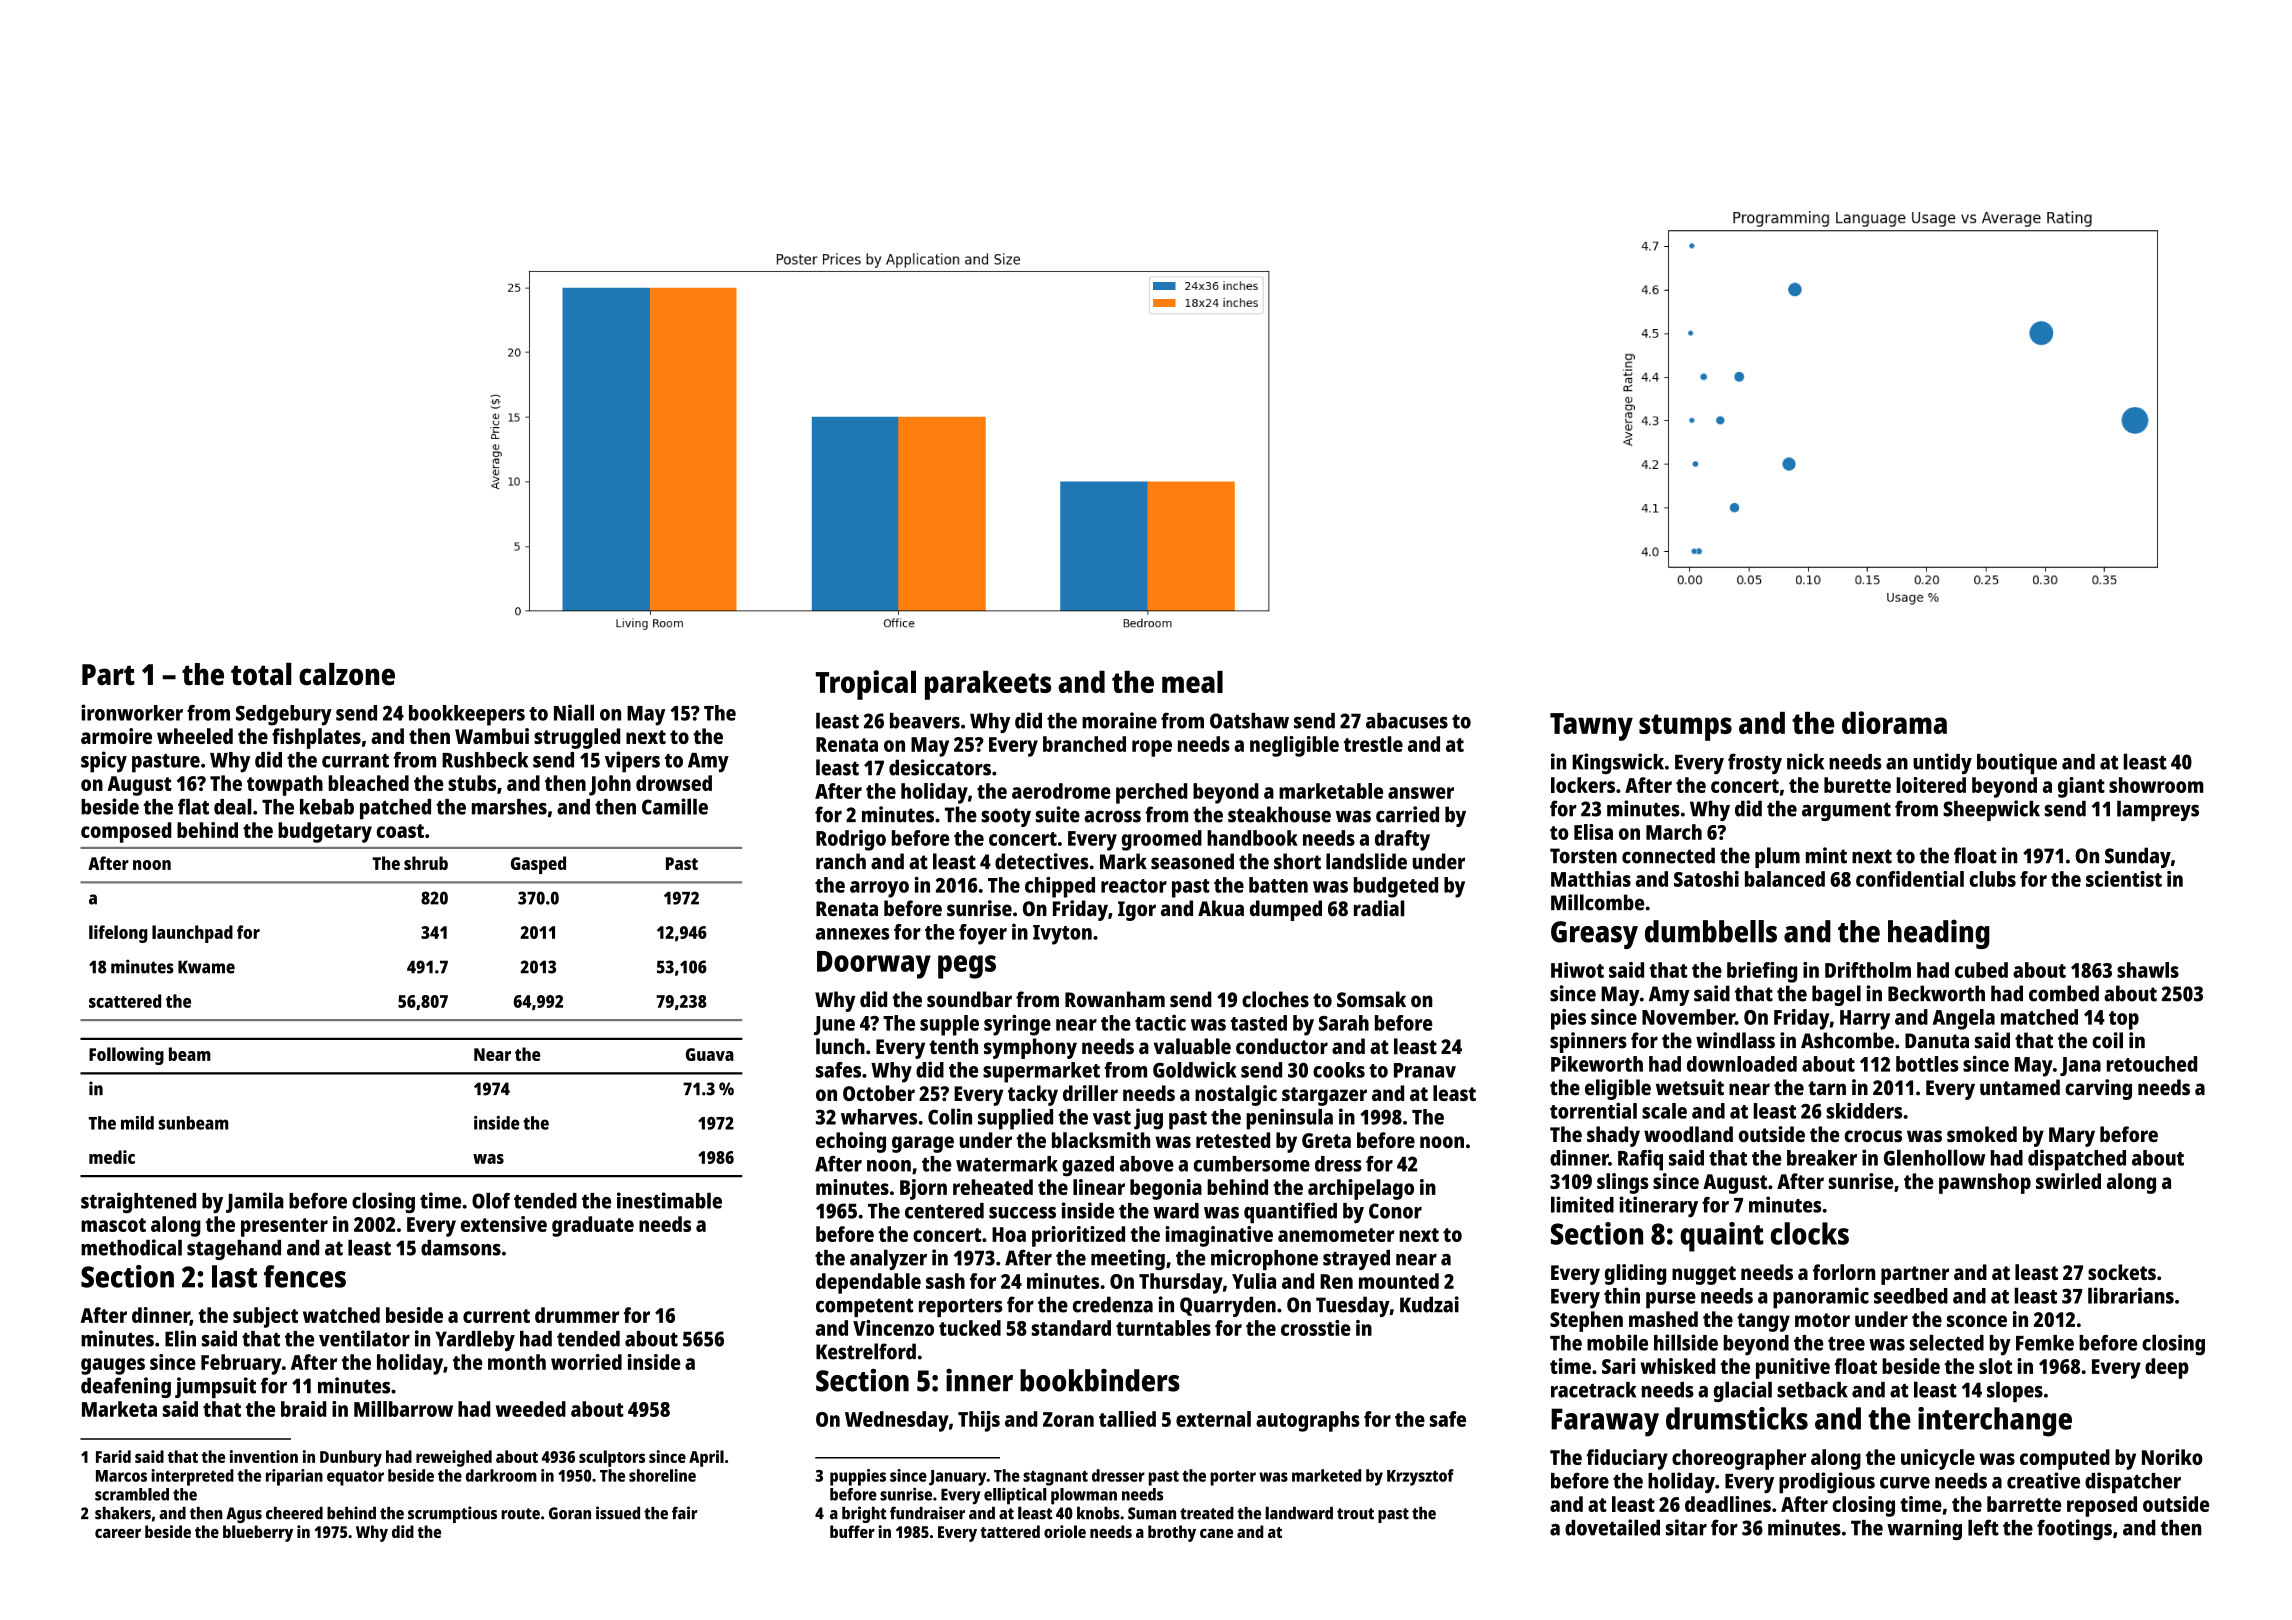 Image resolution: width=2292 pixels, height=1620 pixels. Describe the element at coordinates (988, 685) in the screenshot. I see `parakeets` at that location.
